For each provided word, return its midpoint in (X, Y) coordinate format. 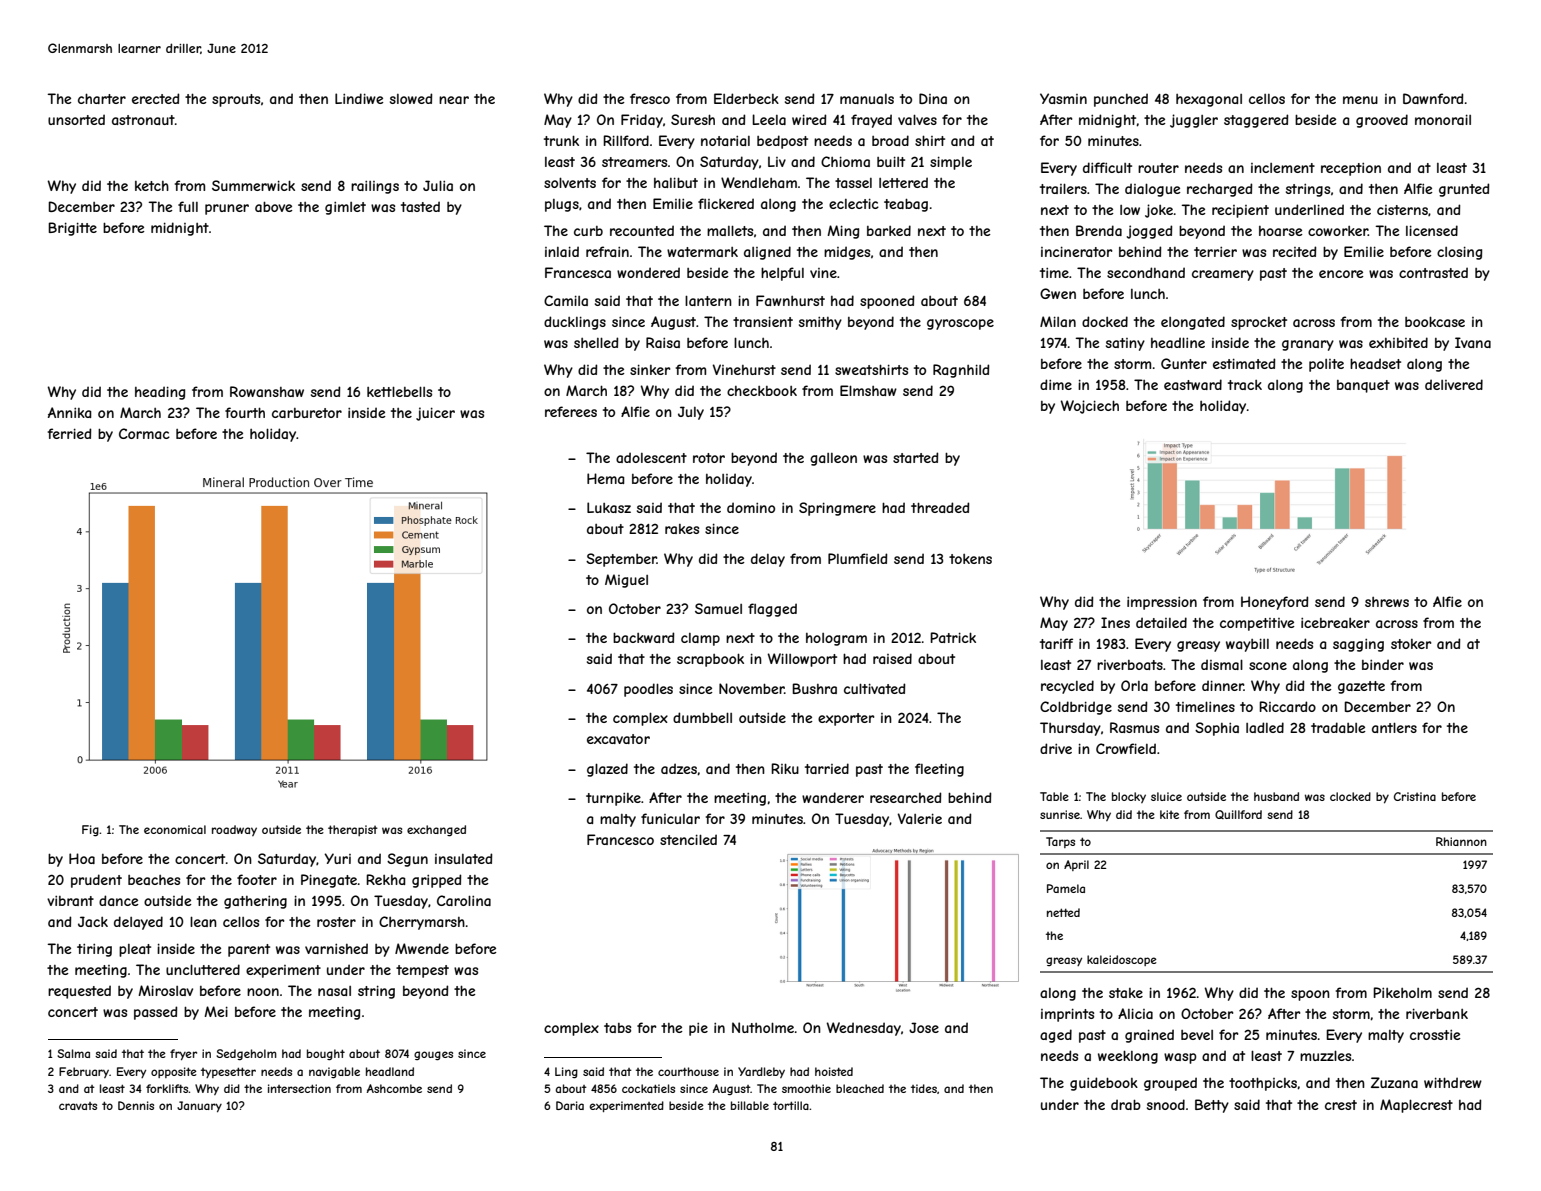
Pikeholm (1402, 992)
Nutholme (763, 1027)
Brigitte (72, 229)
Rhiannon (1461, 841)
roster (336, 922)
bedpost (782, 142)
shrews (1387, 602)
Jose (924, 1027)
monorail (1443, 119)
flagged (772, 610)
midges (847, 253)
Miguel (626, 581)
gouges (433, 1055)
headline (1178, 342)
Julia (438, 185)
